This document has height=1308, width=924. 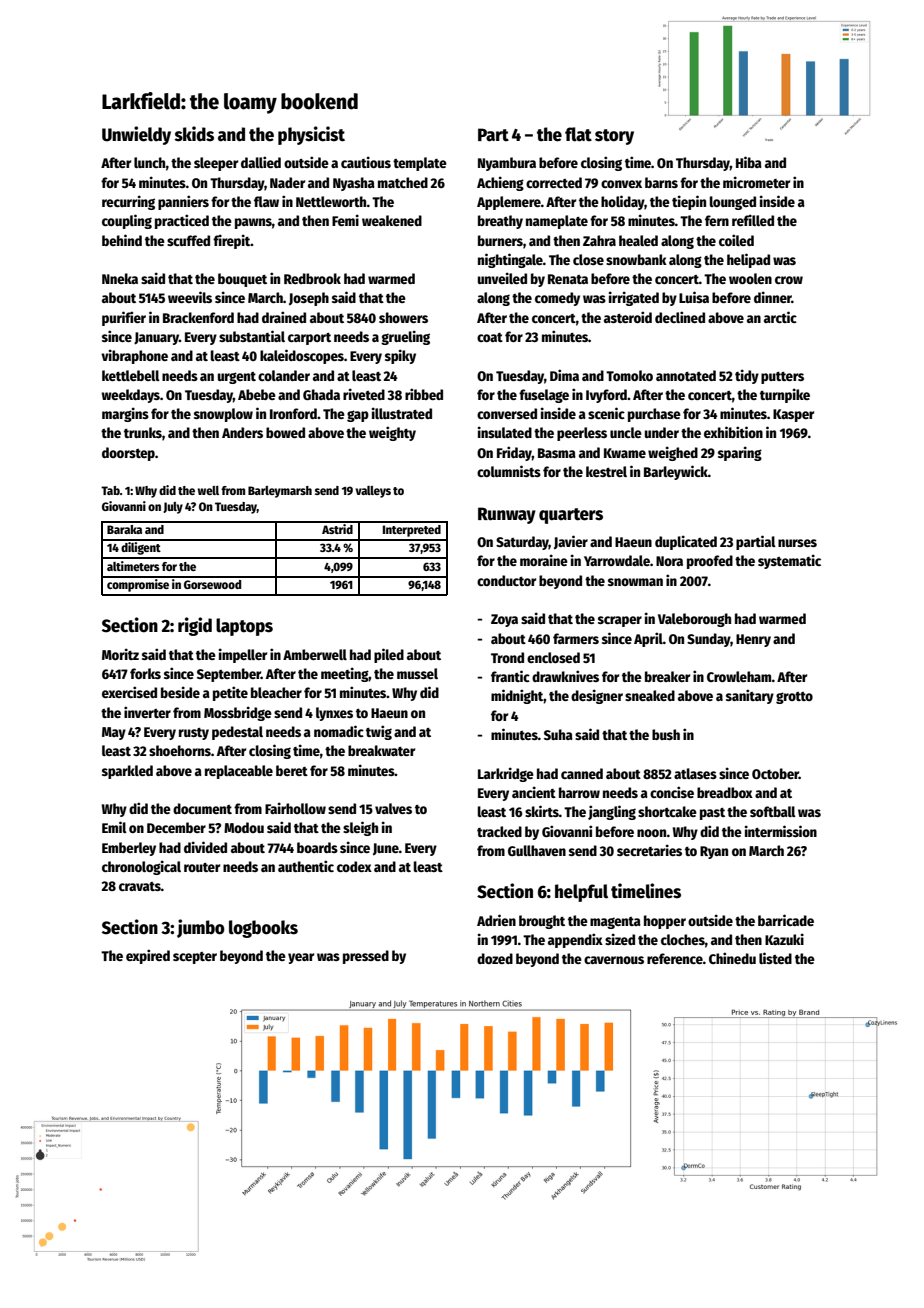 I want to click on sparing, so click(x=740, y=453).
